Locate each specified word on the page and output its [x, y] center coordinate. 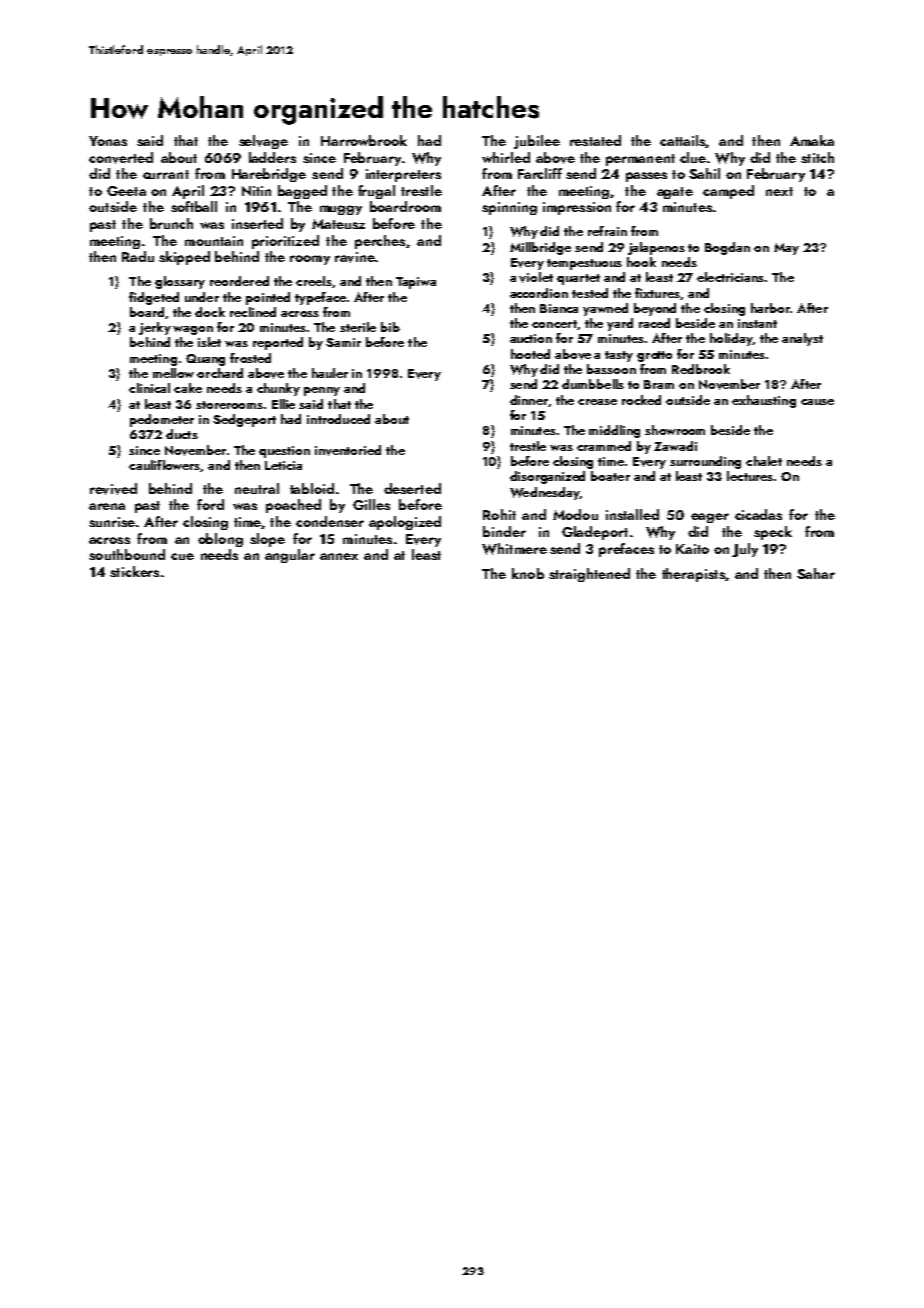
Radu [138, 256]
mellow [173, 373]
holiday [731, 339]
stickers [134, 571]
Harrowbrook [364, 140]
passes [646, 177]
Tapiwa [416, 283]
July [745, 550]
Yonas [108, 141]
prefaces [626, 550]
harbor [770, 308]
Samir [343, 342]
